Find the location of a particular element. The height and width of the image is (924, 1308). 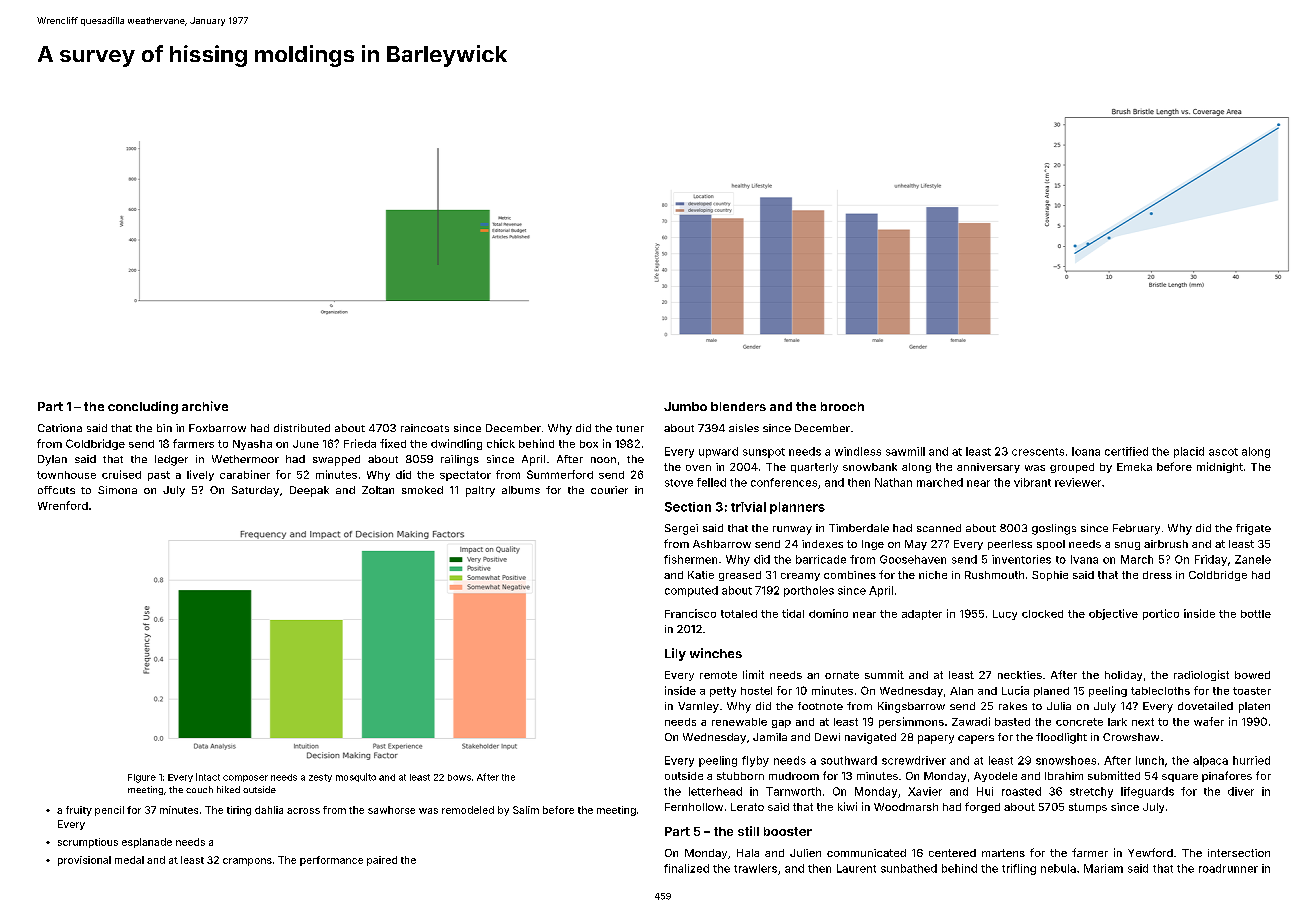

concluding is located at coordinates (143, 407).
